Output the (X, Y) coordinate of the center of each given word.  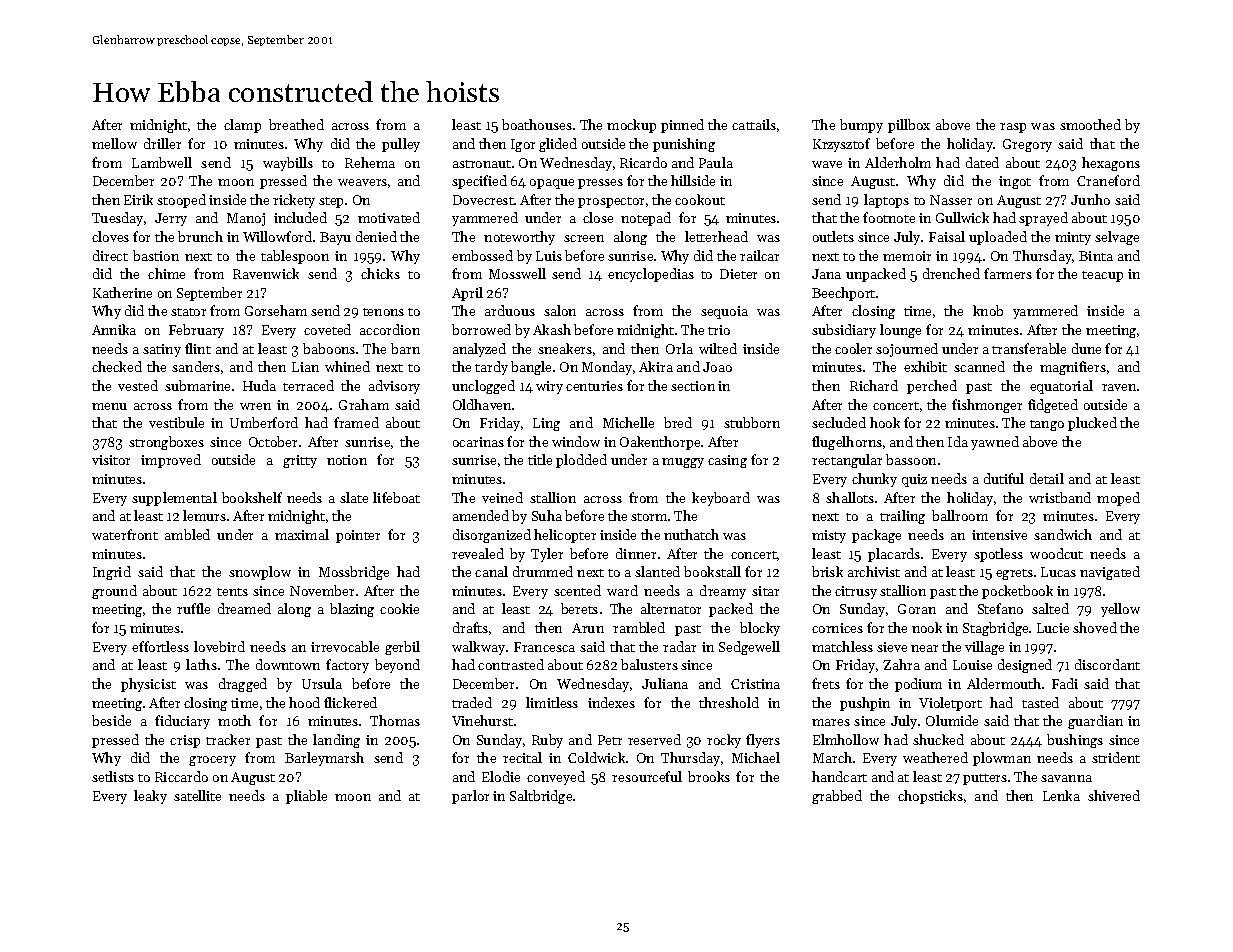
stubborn (752, 422)
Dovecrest (483, 200)
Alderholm (898, 162)
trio (719, 330)
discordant (1107, 664)
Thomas (395, 720)
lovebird (219, 646)
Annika (114, 329)
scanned (979, 366)
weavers (362, 182)
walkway (478, 648)
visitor (111, 460)
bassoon (911, 459)
